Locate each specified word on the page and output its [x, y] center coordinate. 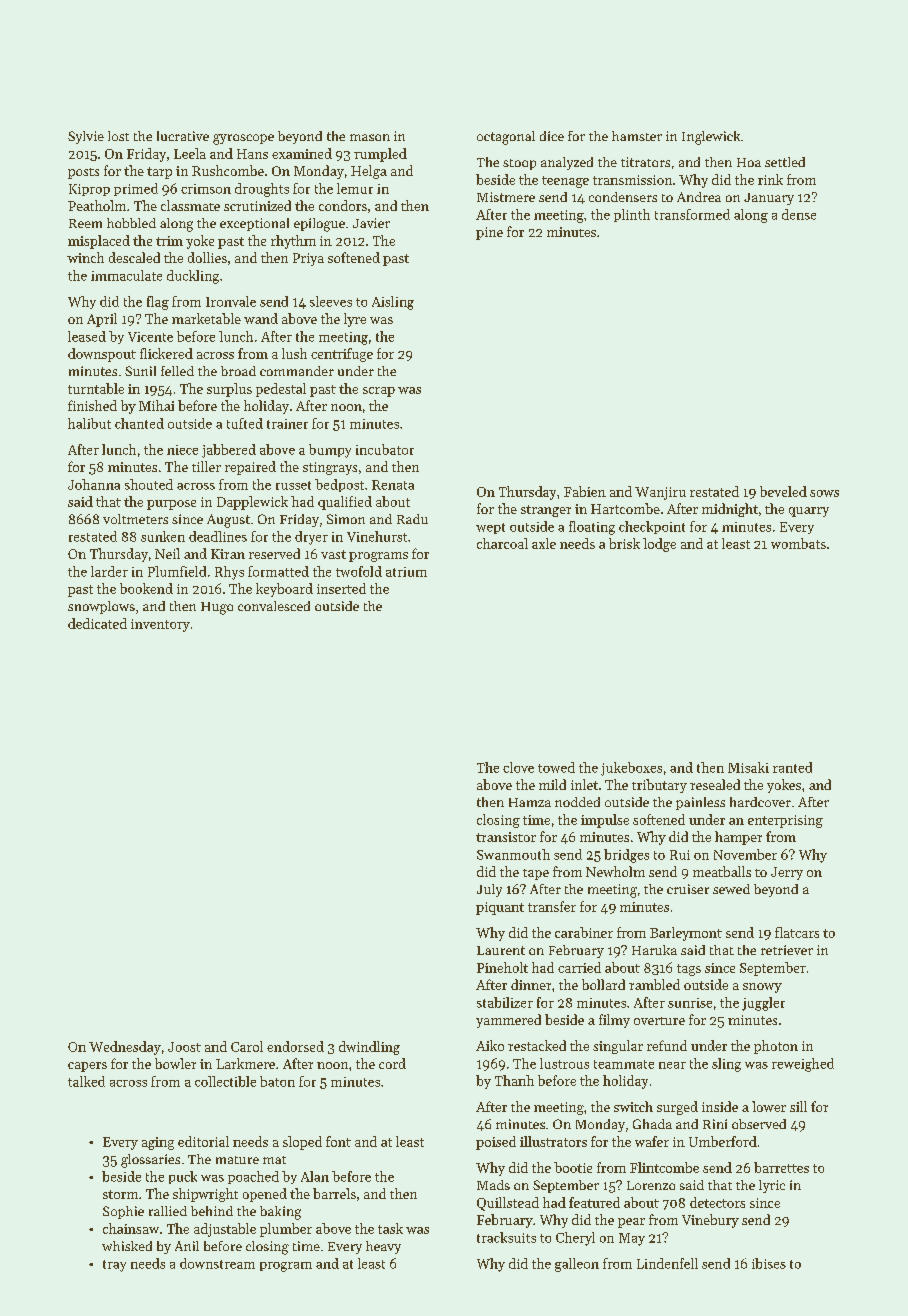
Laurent [501, 950]
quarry [809, 512]
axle [544, 543]
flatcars [797, 932]
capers [87, 1067]
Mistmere [506, 197]
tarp [159, 173]
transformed [692, 214]
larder [109, 571]
